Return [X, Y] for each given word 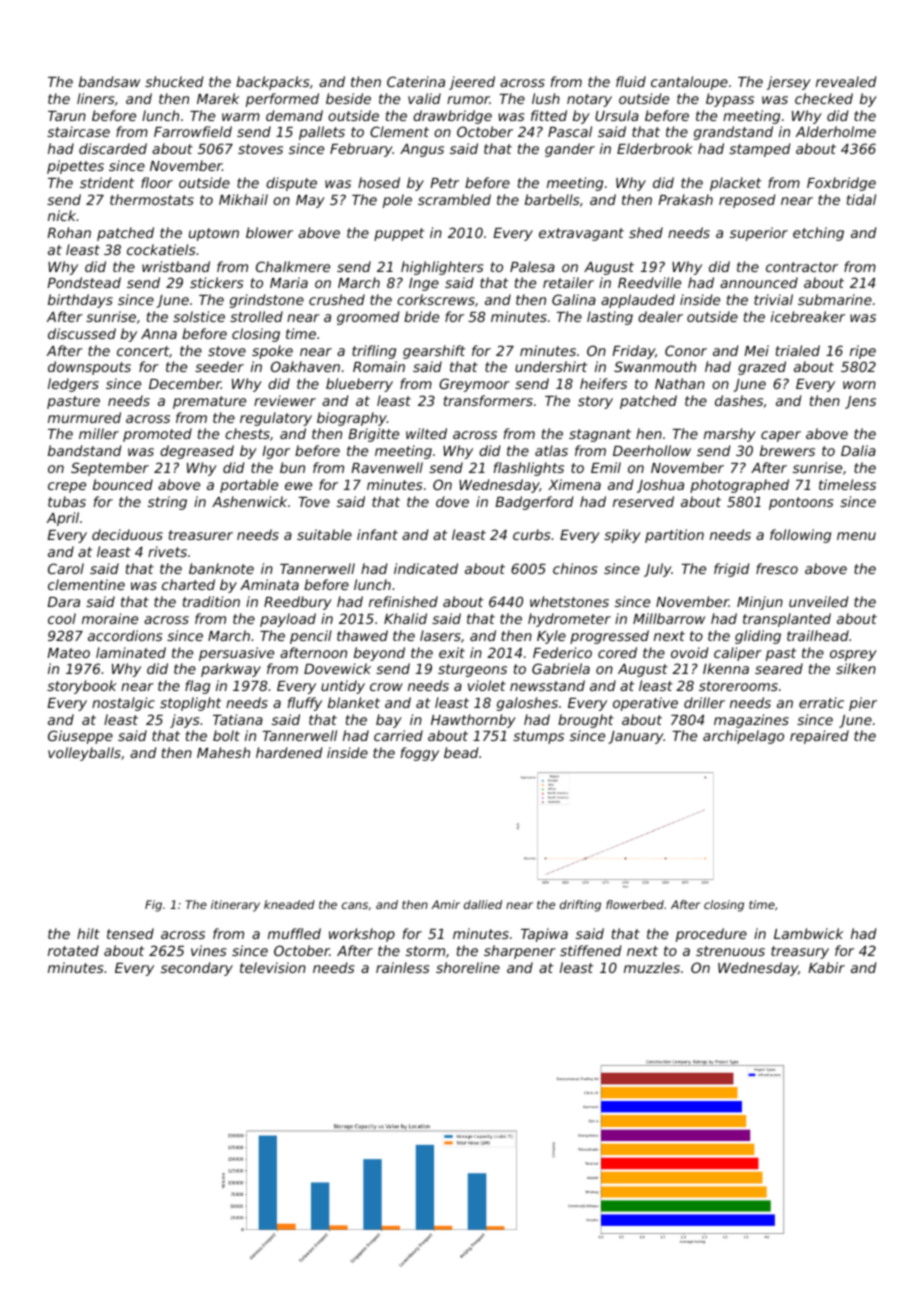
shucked [174, 81]
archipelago [743, 737]
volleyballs [84, 754]
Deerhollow [652, 450]
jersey [789, 83]
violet [487, 685]
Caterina [416, 81]
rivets [167, 551]
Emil [606, 467]
